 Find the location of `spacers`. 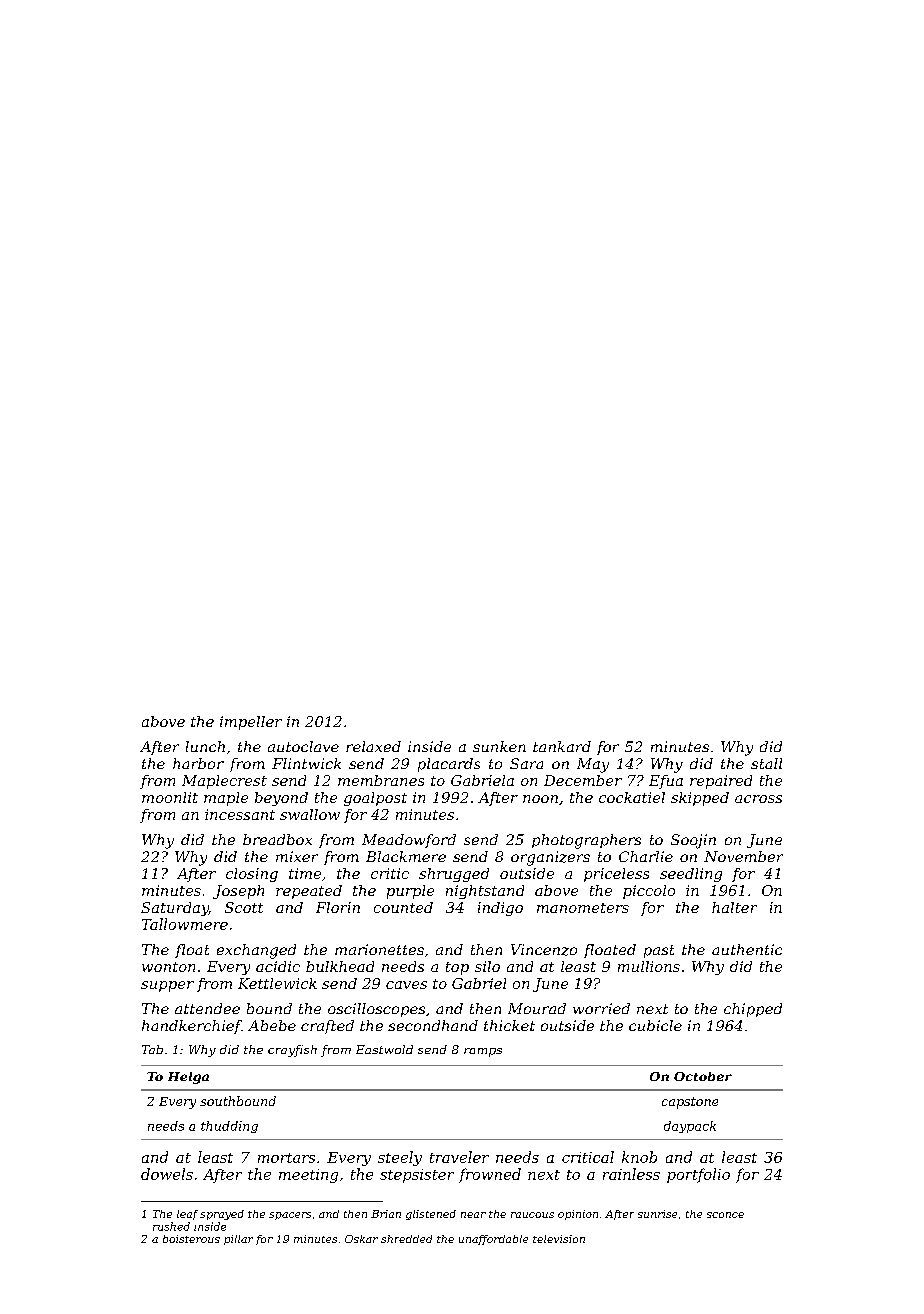

spacers is located at coordinates (290, 1216).
